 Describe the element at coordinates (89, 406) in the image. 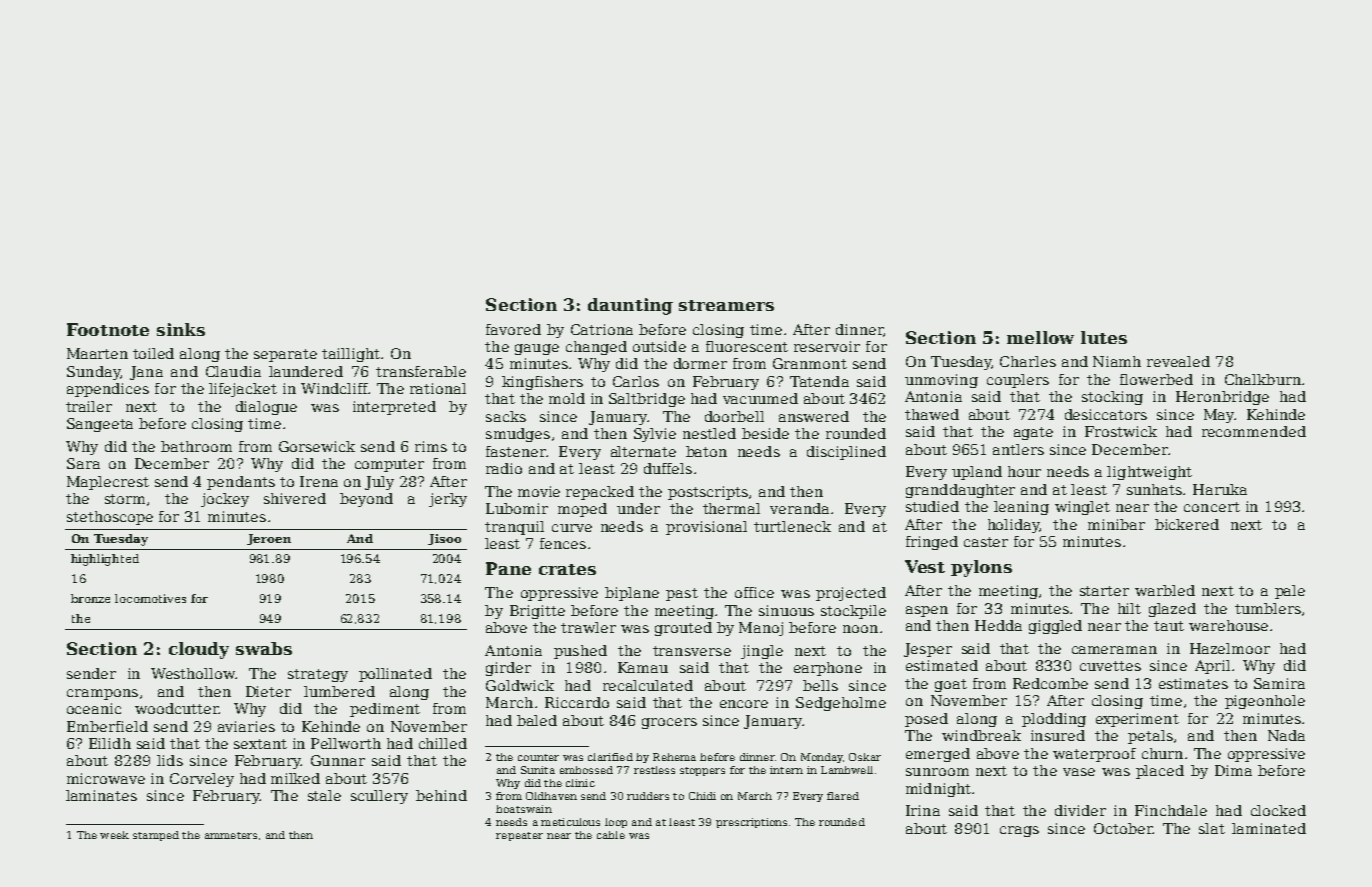

I see `trailer` at that location.
